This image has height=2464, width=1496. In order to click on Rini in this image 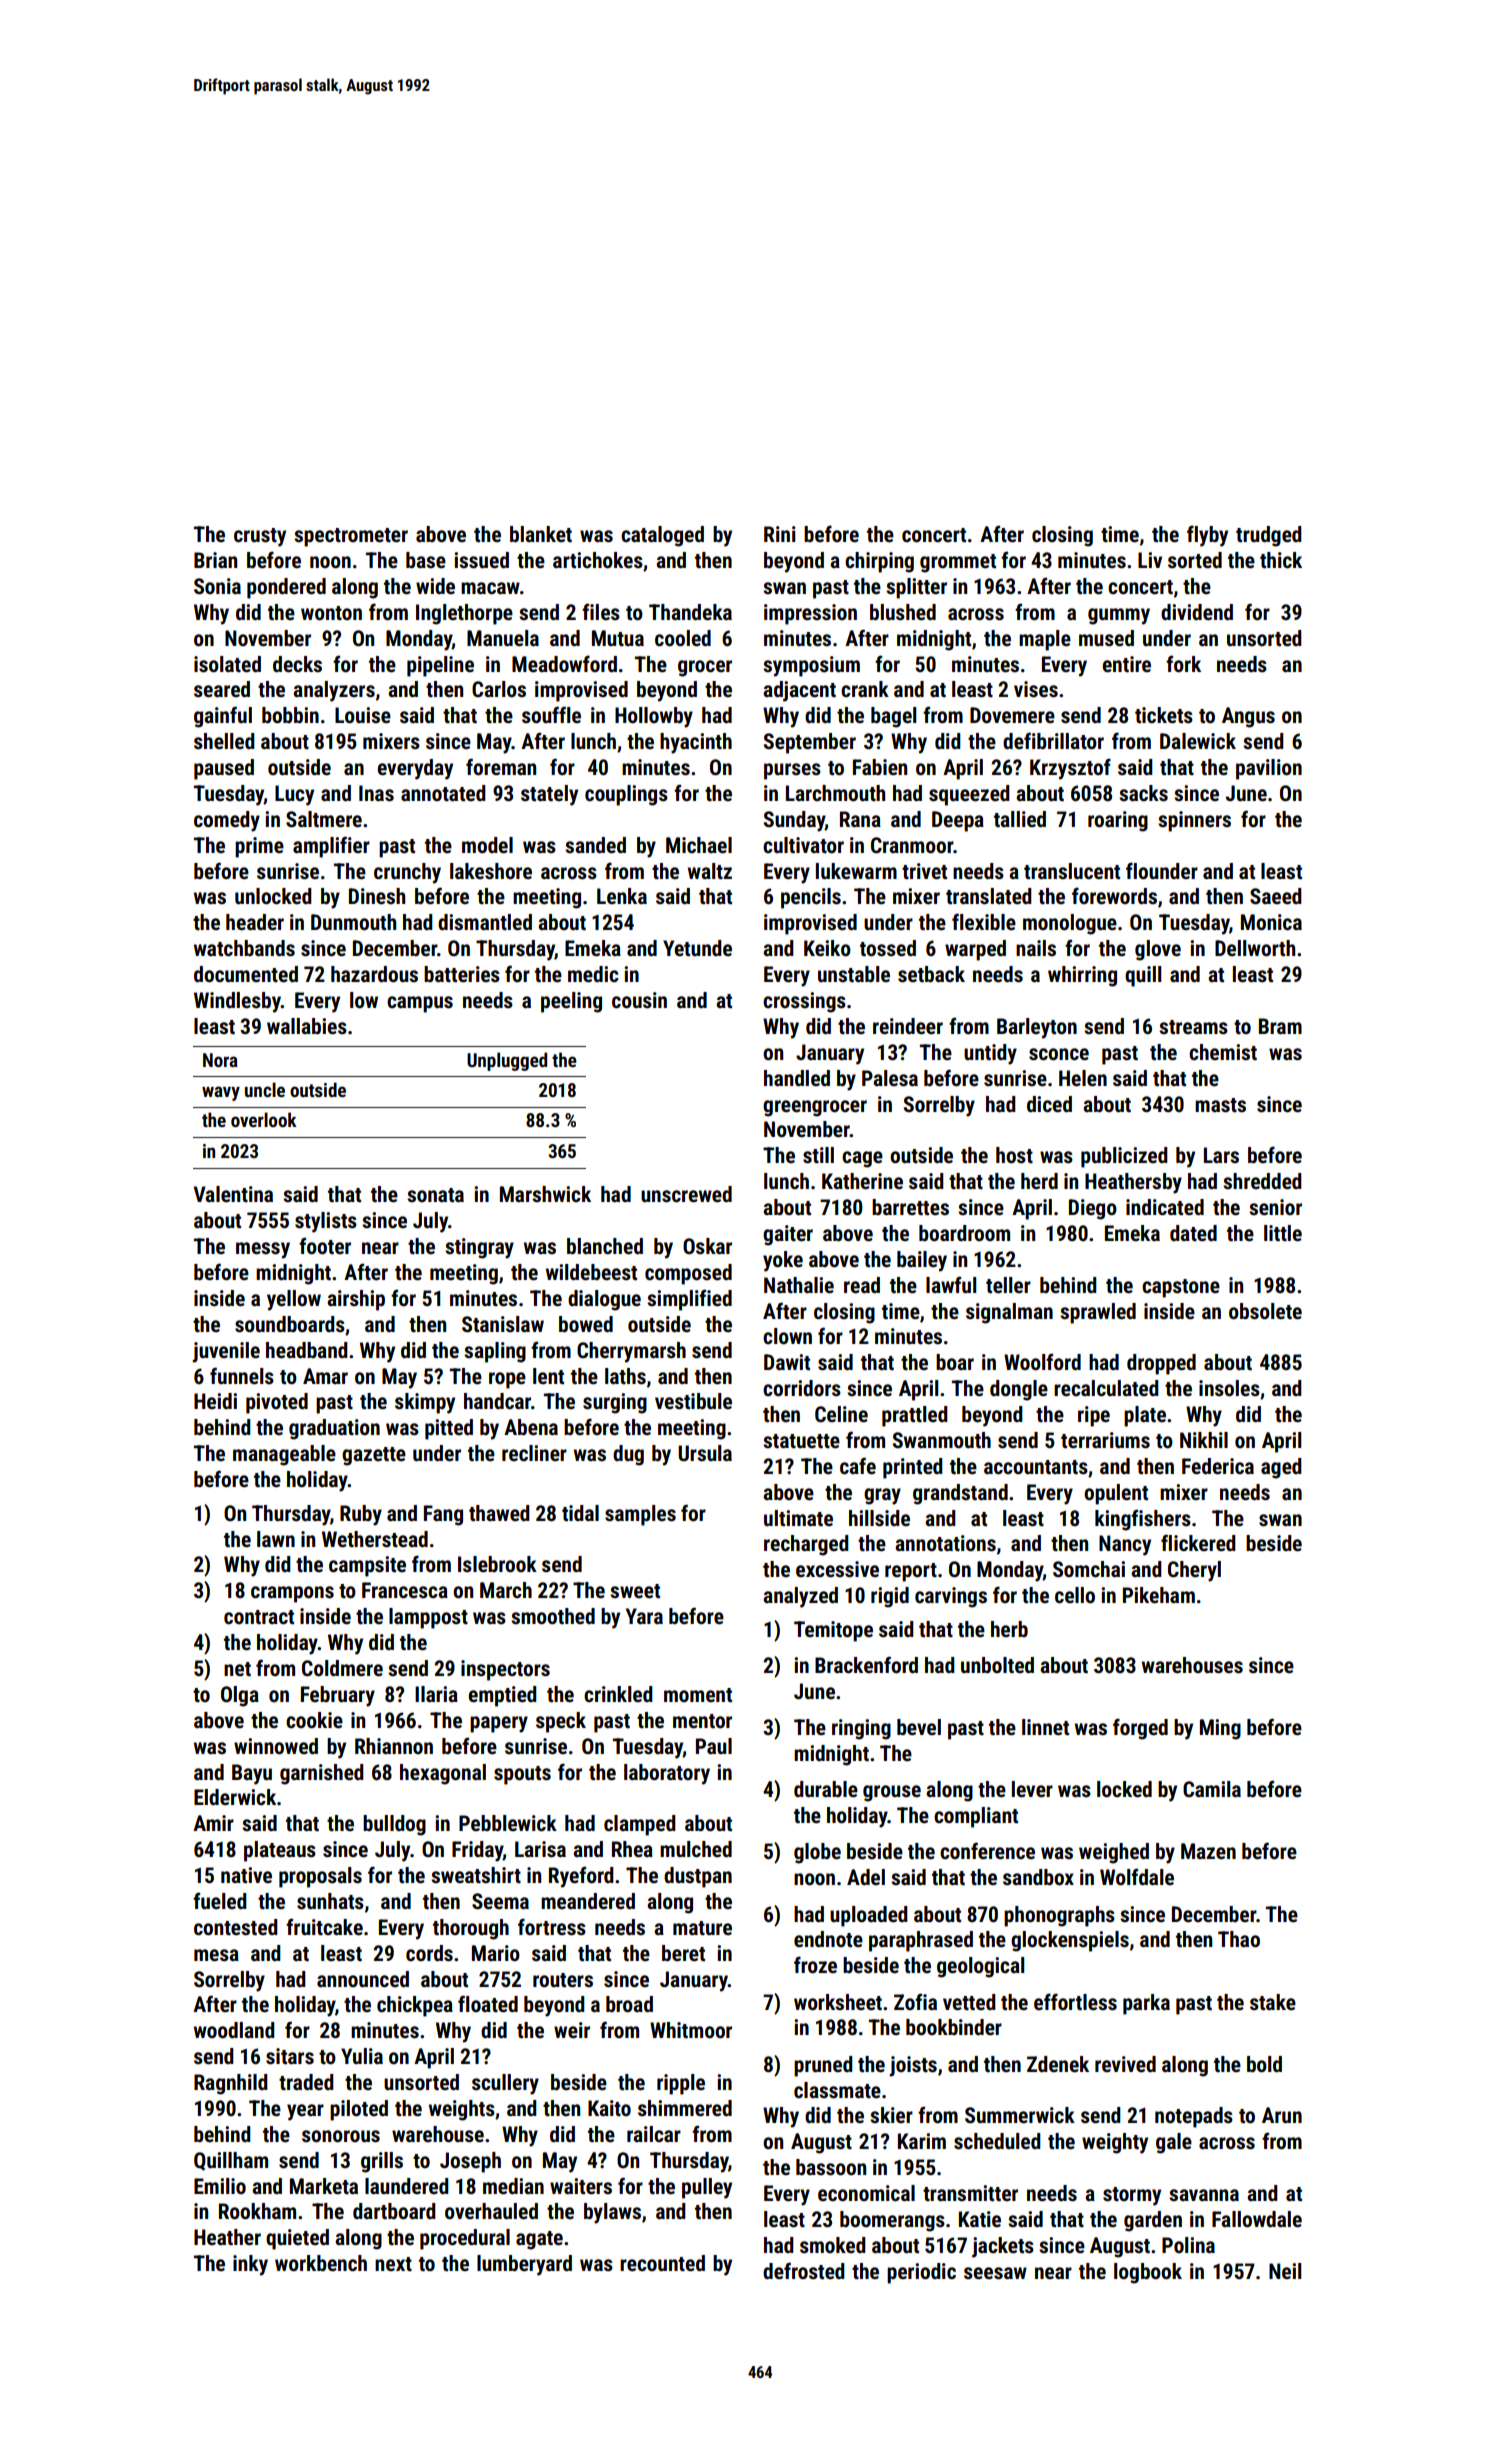, I will do `click(780, 534)`.
